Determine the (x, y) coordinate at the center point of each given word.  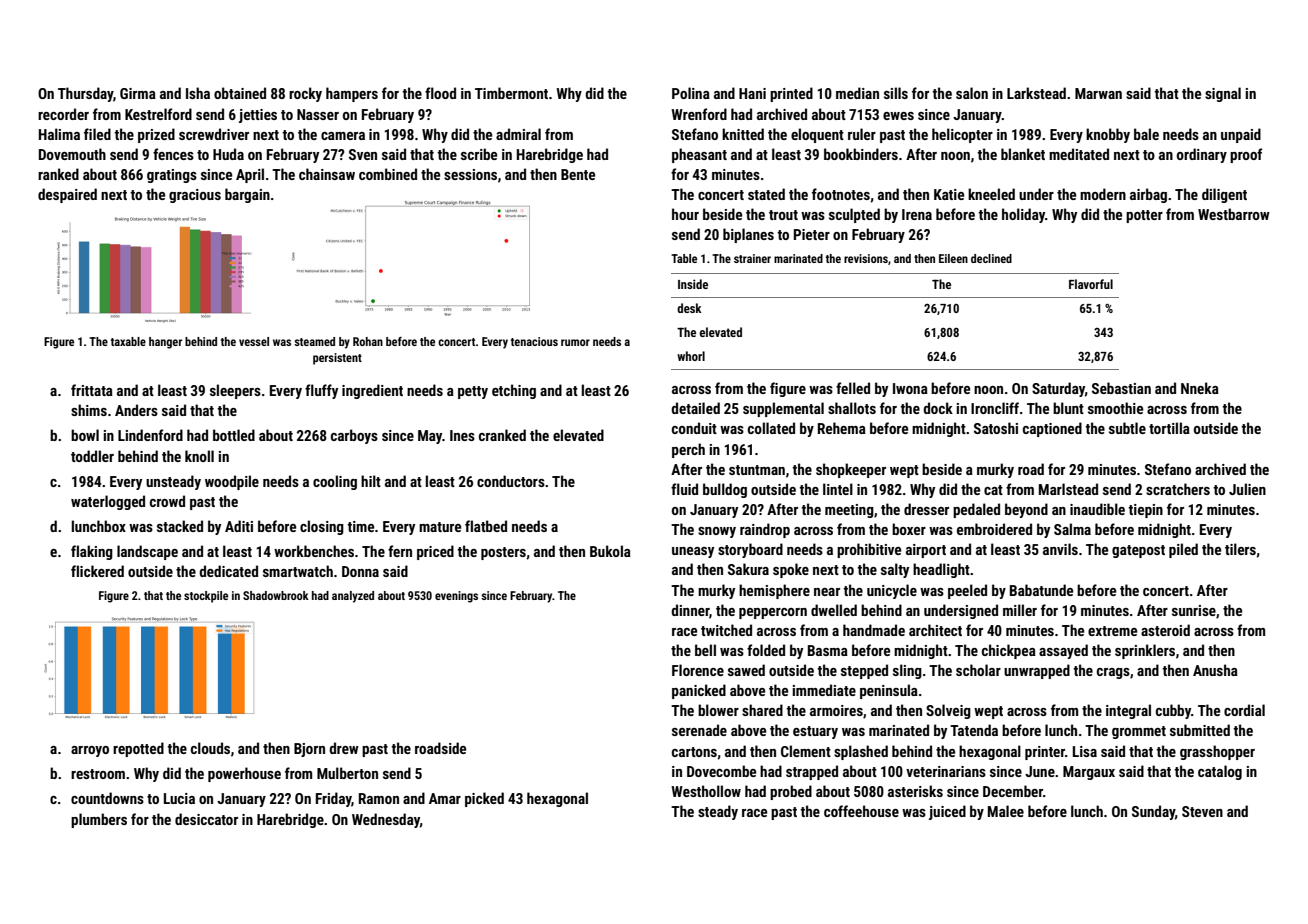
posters (503, 553)
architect (935, 630)
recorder (63, 114)
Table (684, 258)
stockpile (206, 597)
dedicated (228, 571)
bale (1146, 134)
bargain (247, 195)
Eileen (953, 258)
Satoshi (996, 428)
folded (766, 650)
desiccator (206, 819)
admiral (518, 134)
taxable (128, 341)
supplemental (783, 409)
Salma (1072, 529)
